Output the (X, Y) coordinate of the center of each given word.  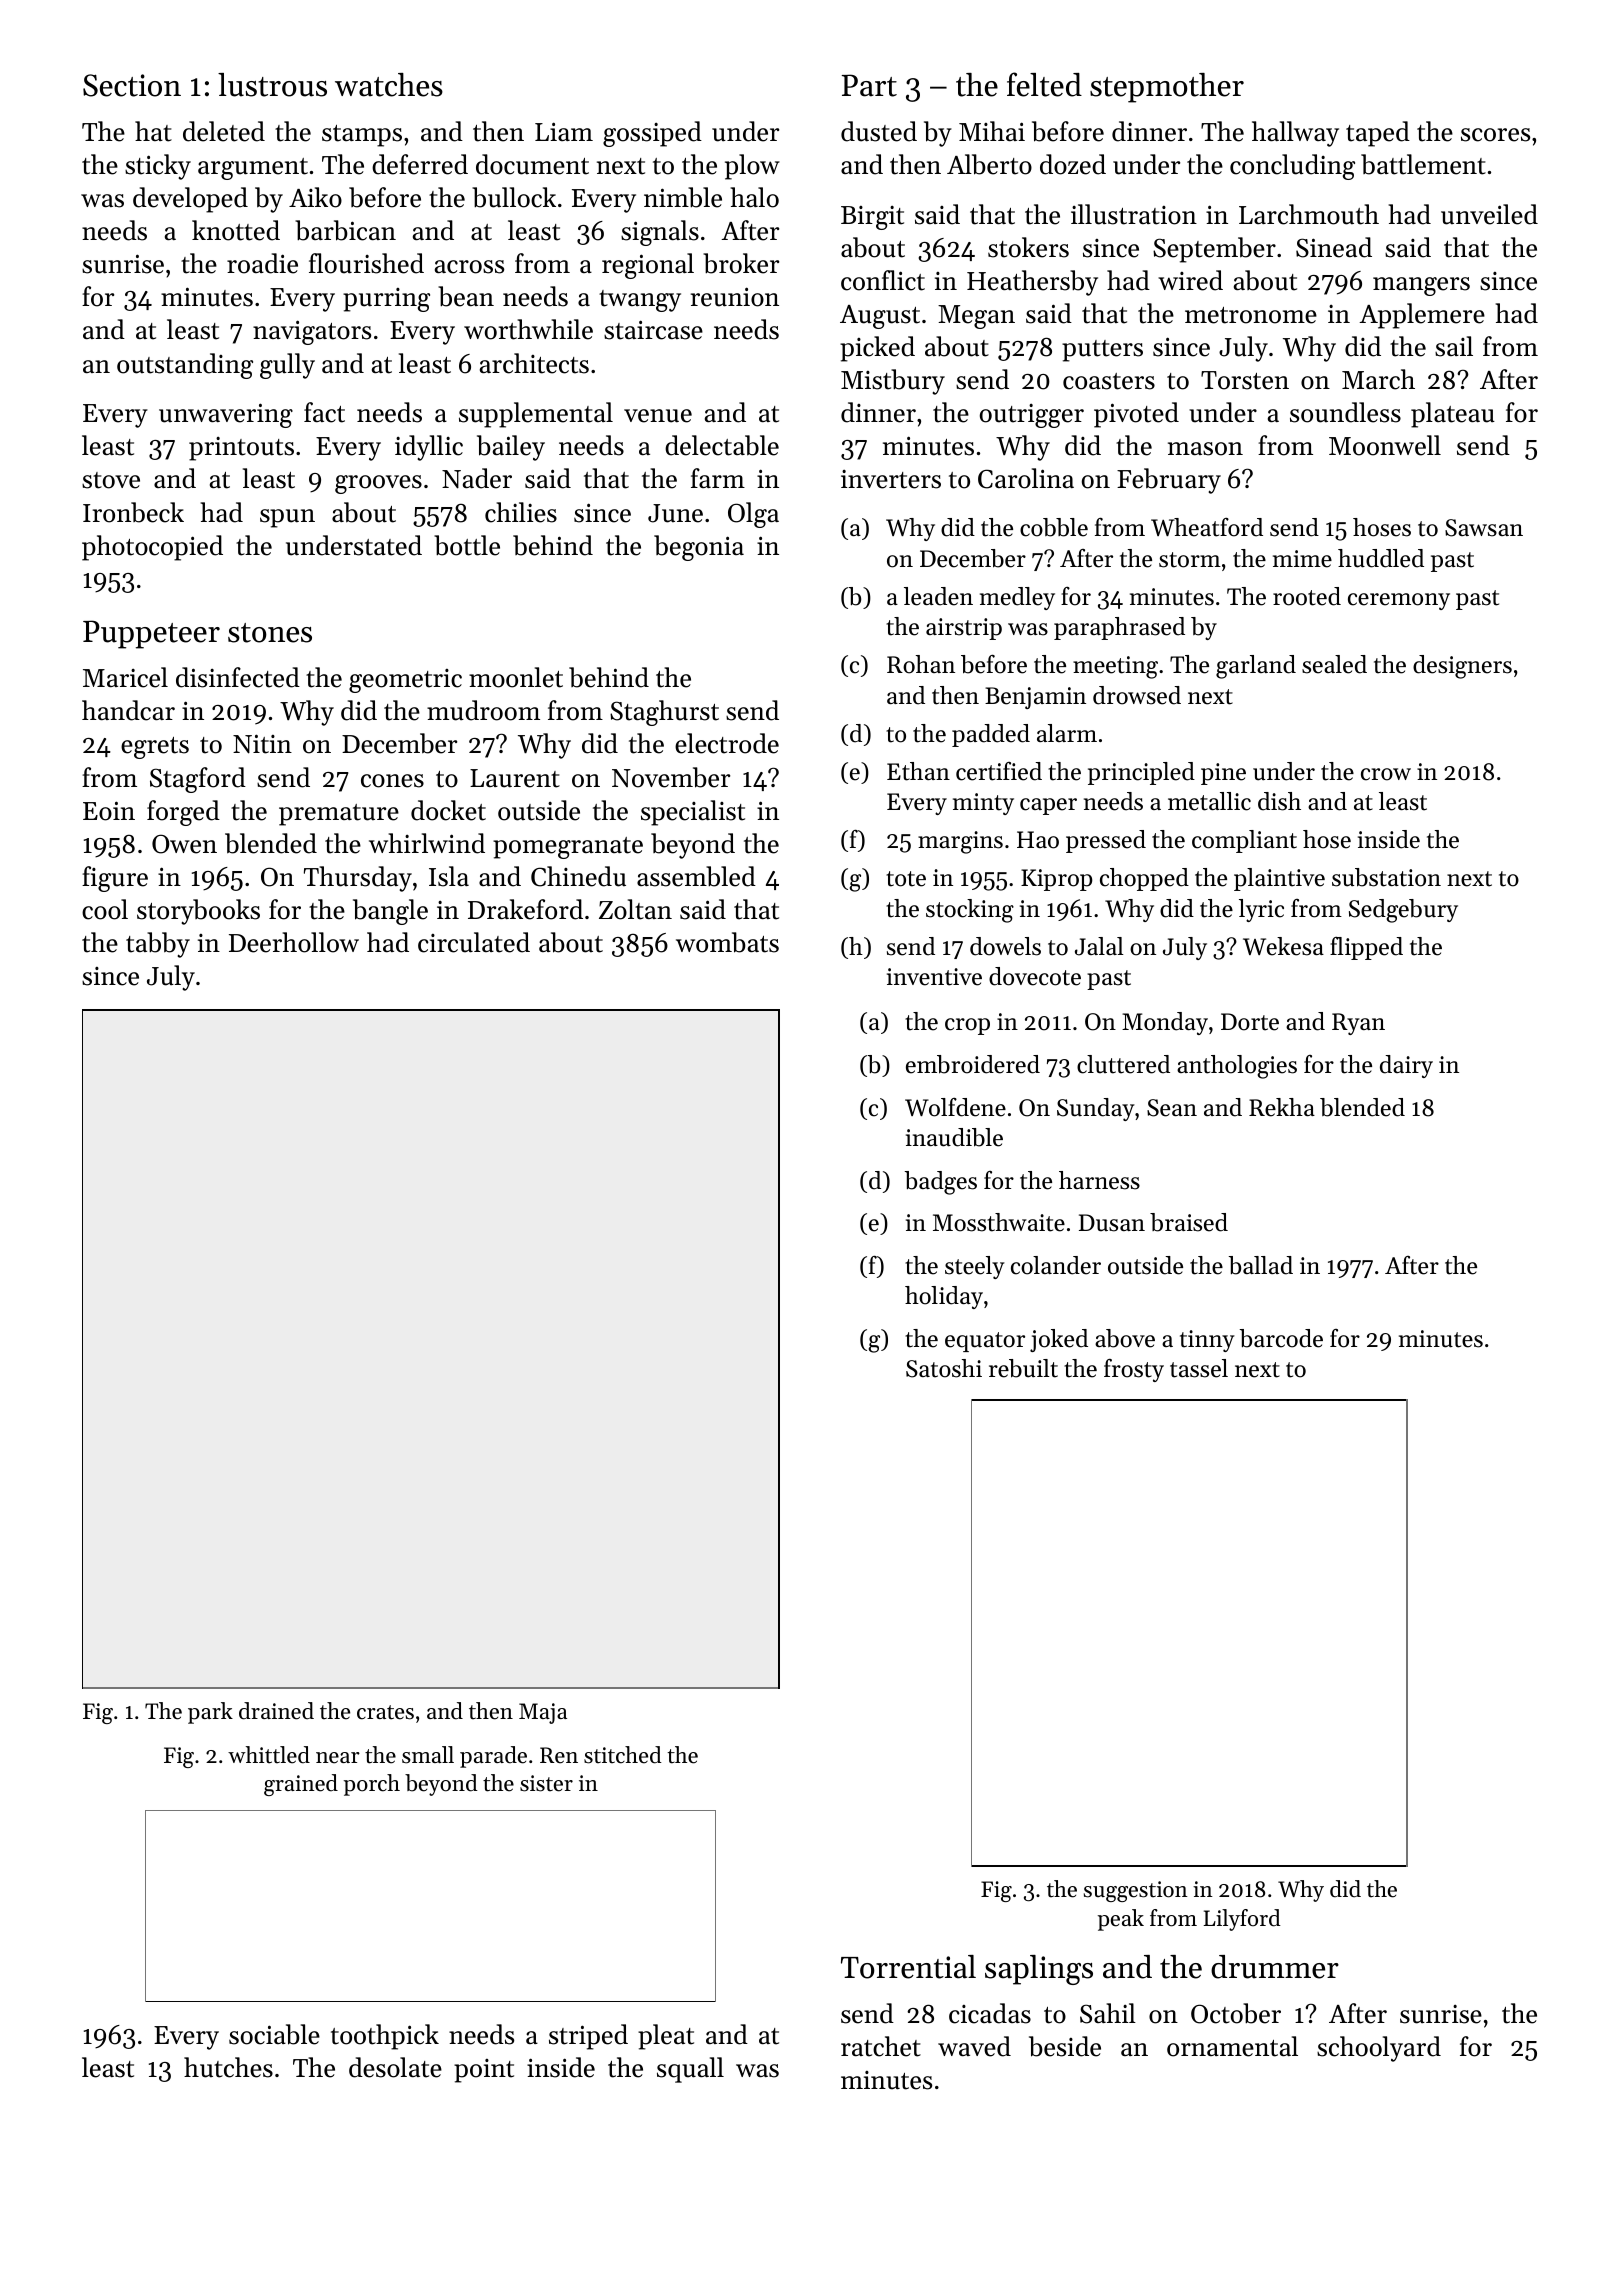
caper (1048, 806)
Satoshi (944, 1368)
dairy (1406, 1066)
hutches (228, 2067)
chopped (1144, 879)
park (210, 1713)
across (469, 267)
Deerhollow (294, 942)
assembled (696, 876)
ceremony (1399, 601)
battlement (1423, 164)
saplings (1039, 1970)
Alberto (989, 164)
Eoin (109, 811)
